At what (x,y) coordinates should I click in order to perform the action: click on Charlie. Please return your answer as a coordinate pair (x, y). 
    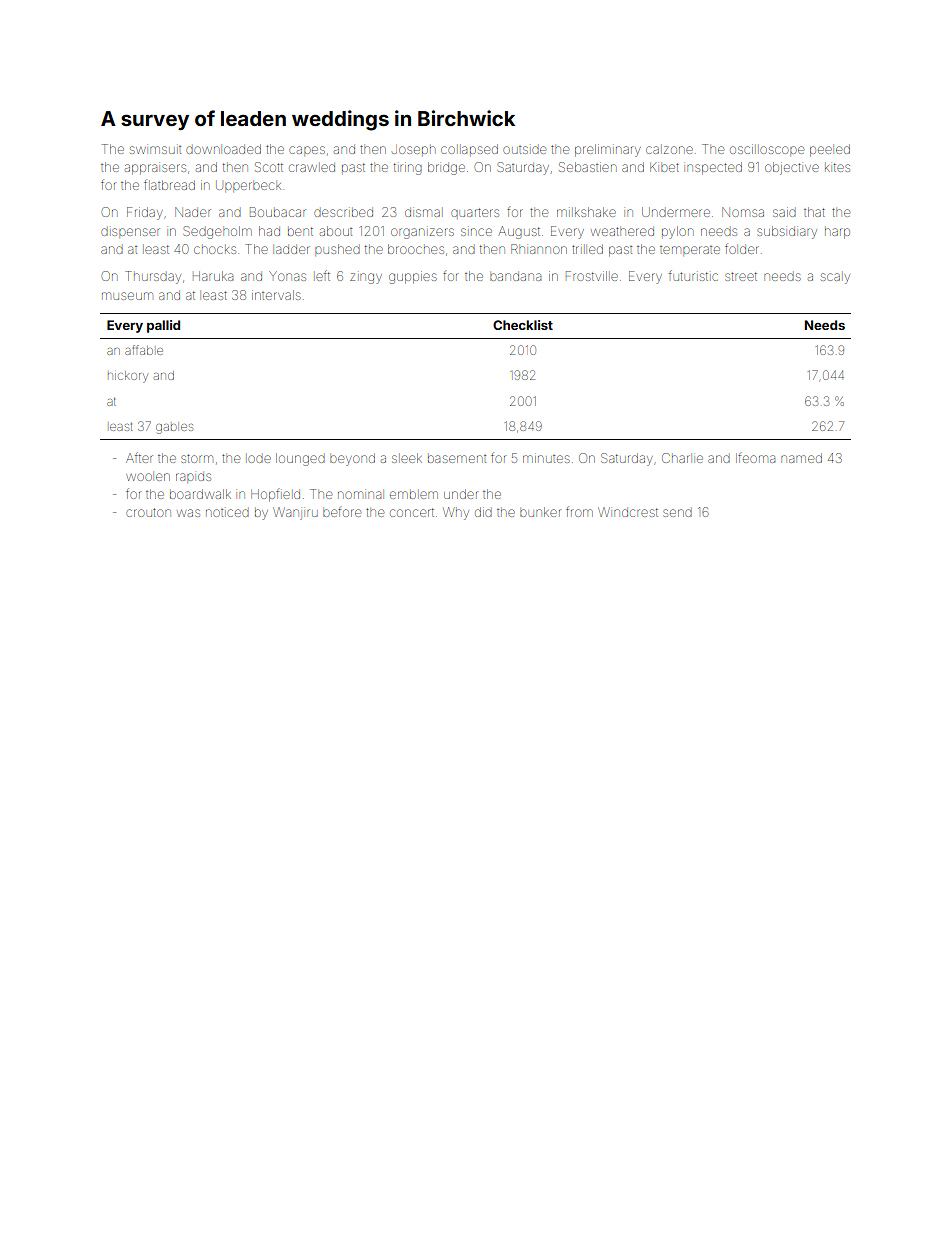
    Looking at the image, I should click on (682, 458).
